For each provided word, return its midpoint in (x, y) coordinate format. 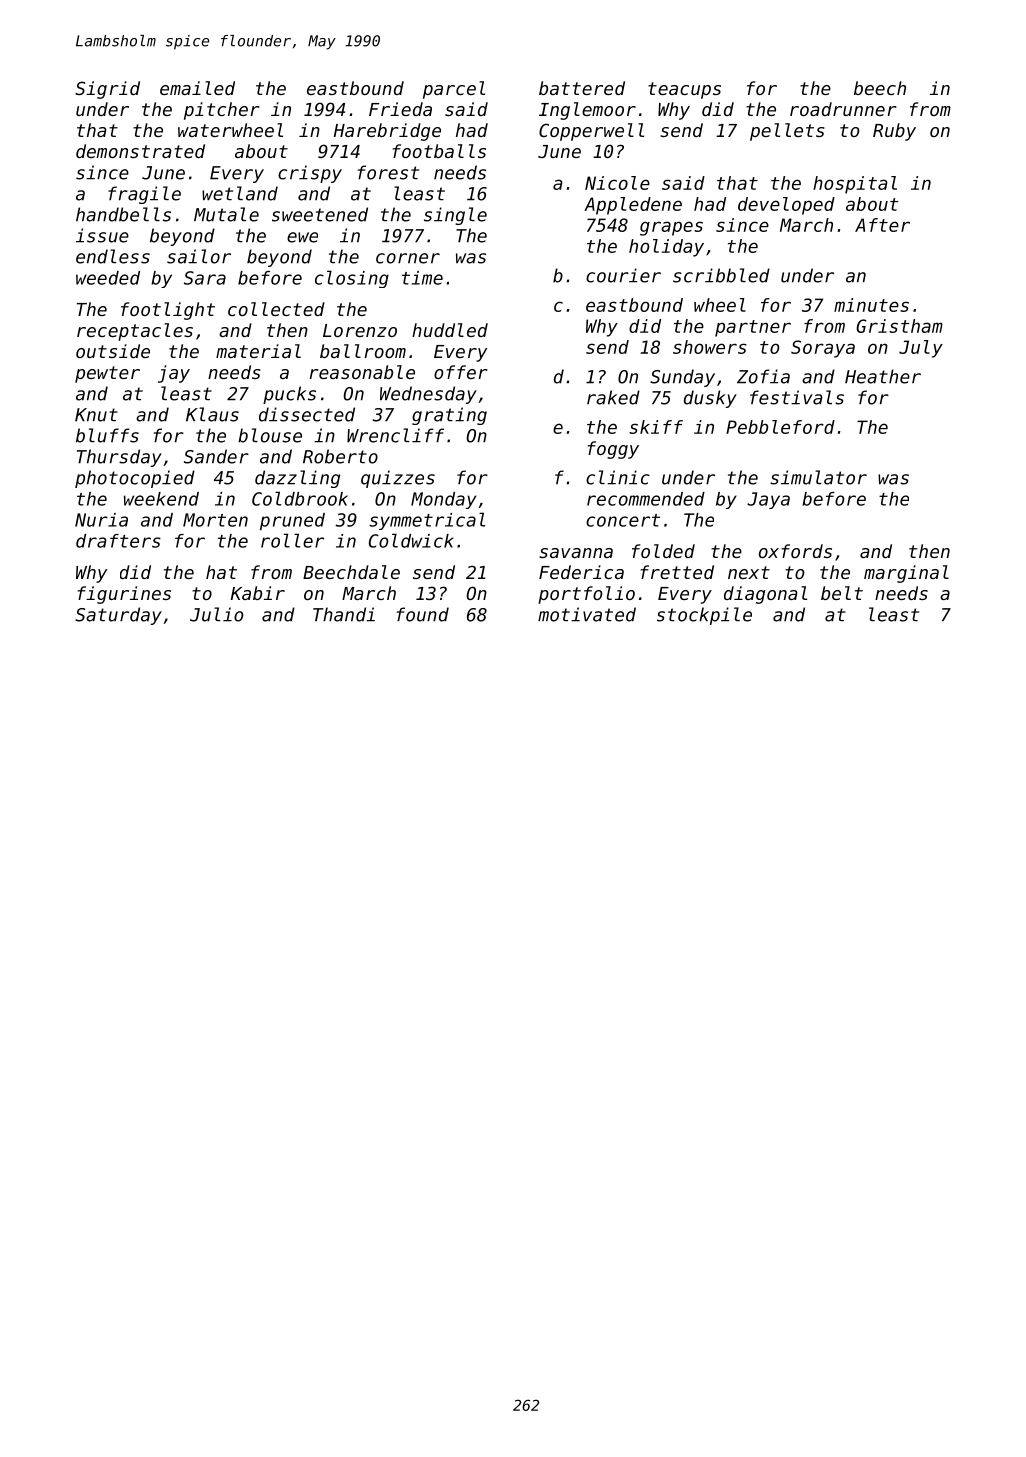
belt (842, 593)
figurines (124, 595)
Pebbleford (780, 427)
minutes (871, 305)
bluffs (107, 435)
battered (582, 88)
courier (623, 275)
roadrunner (843, 109)
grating (449, 416)
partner (753, 328)
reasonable (362, 372)
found (423, 614)
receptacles (135, 332)
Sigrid (107, 90)
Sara (205, 278)
